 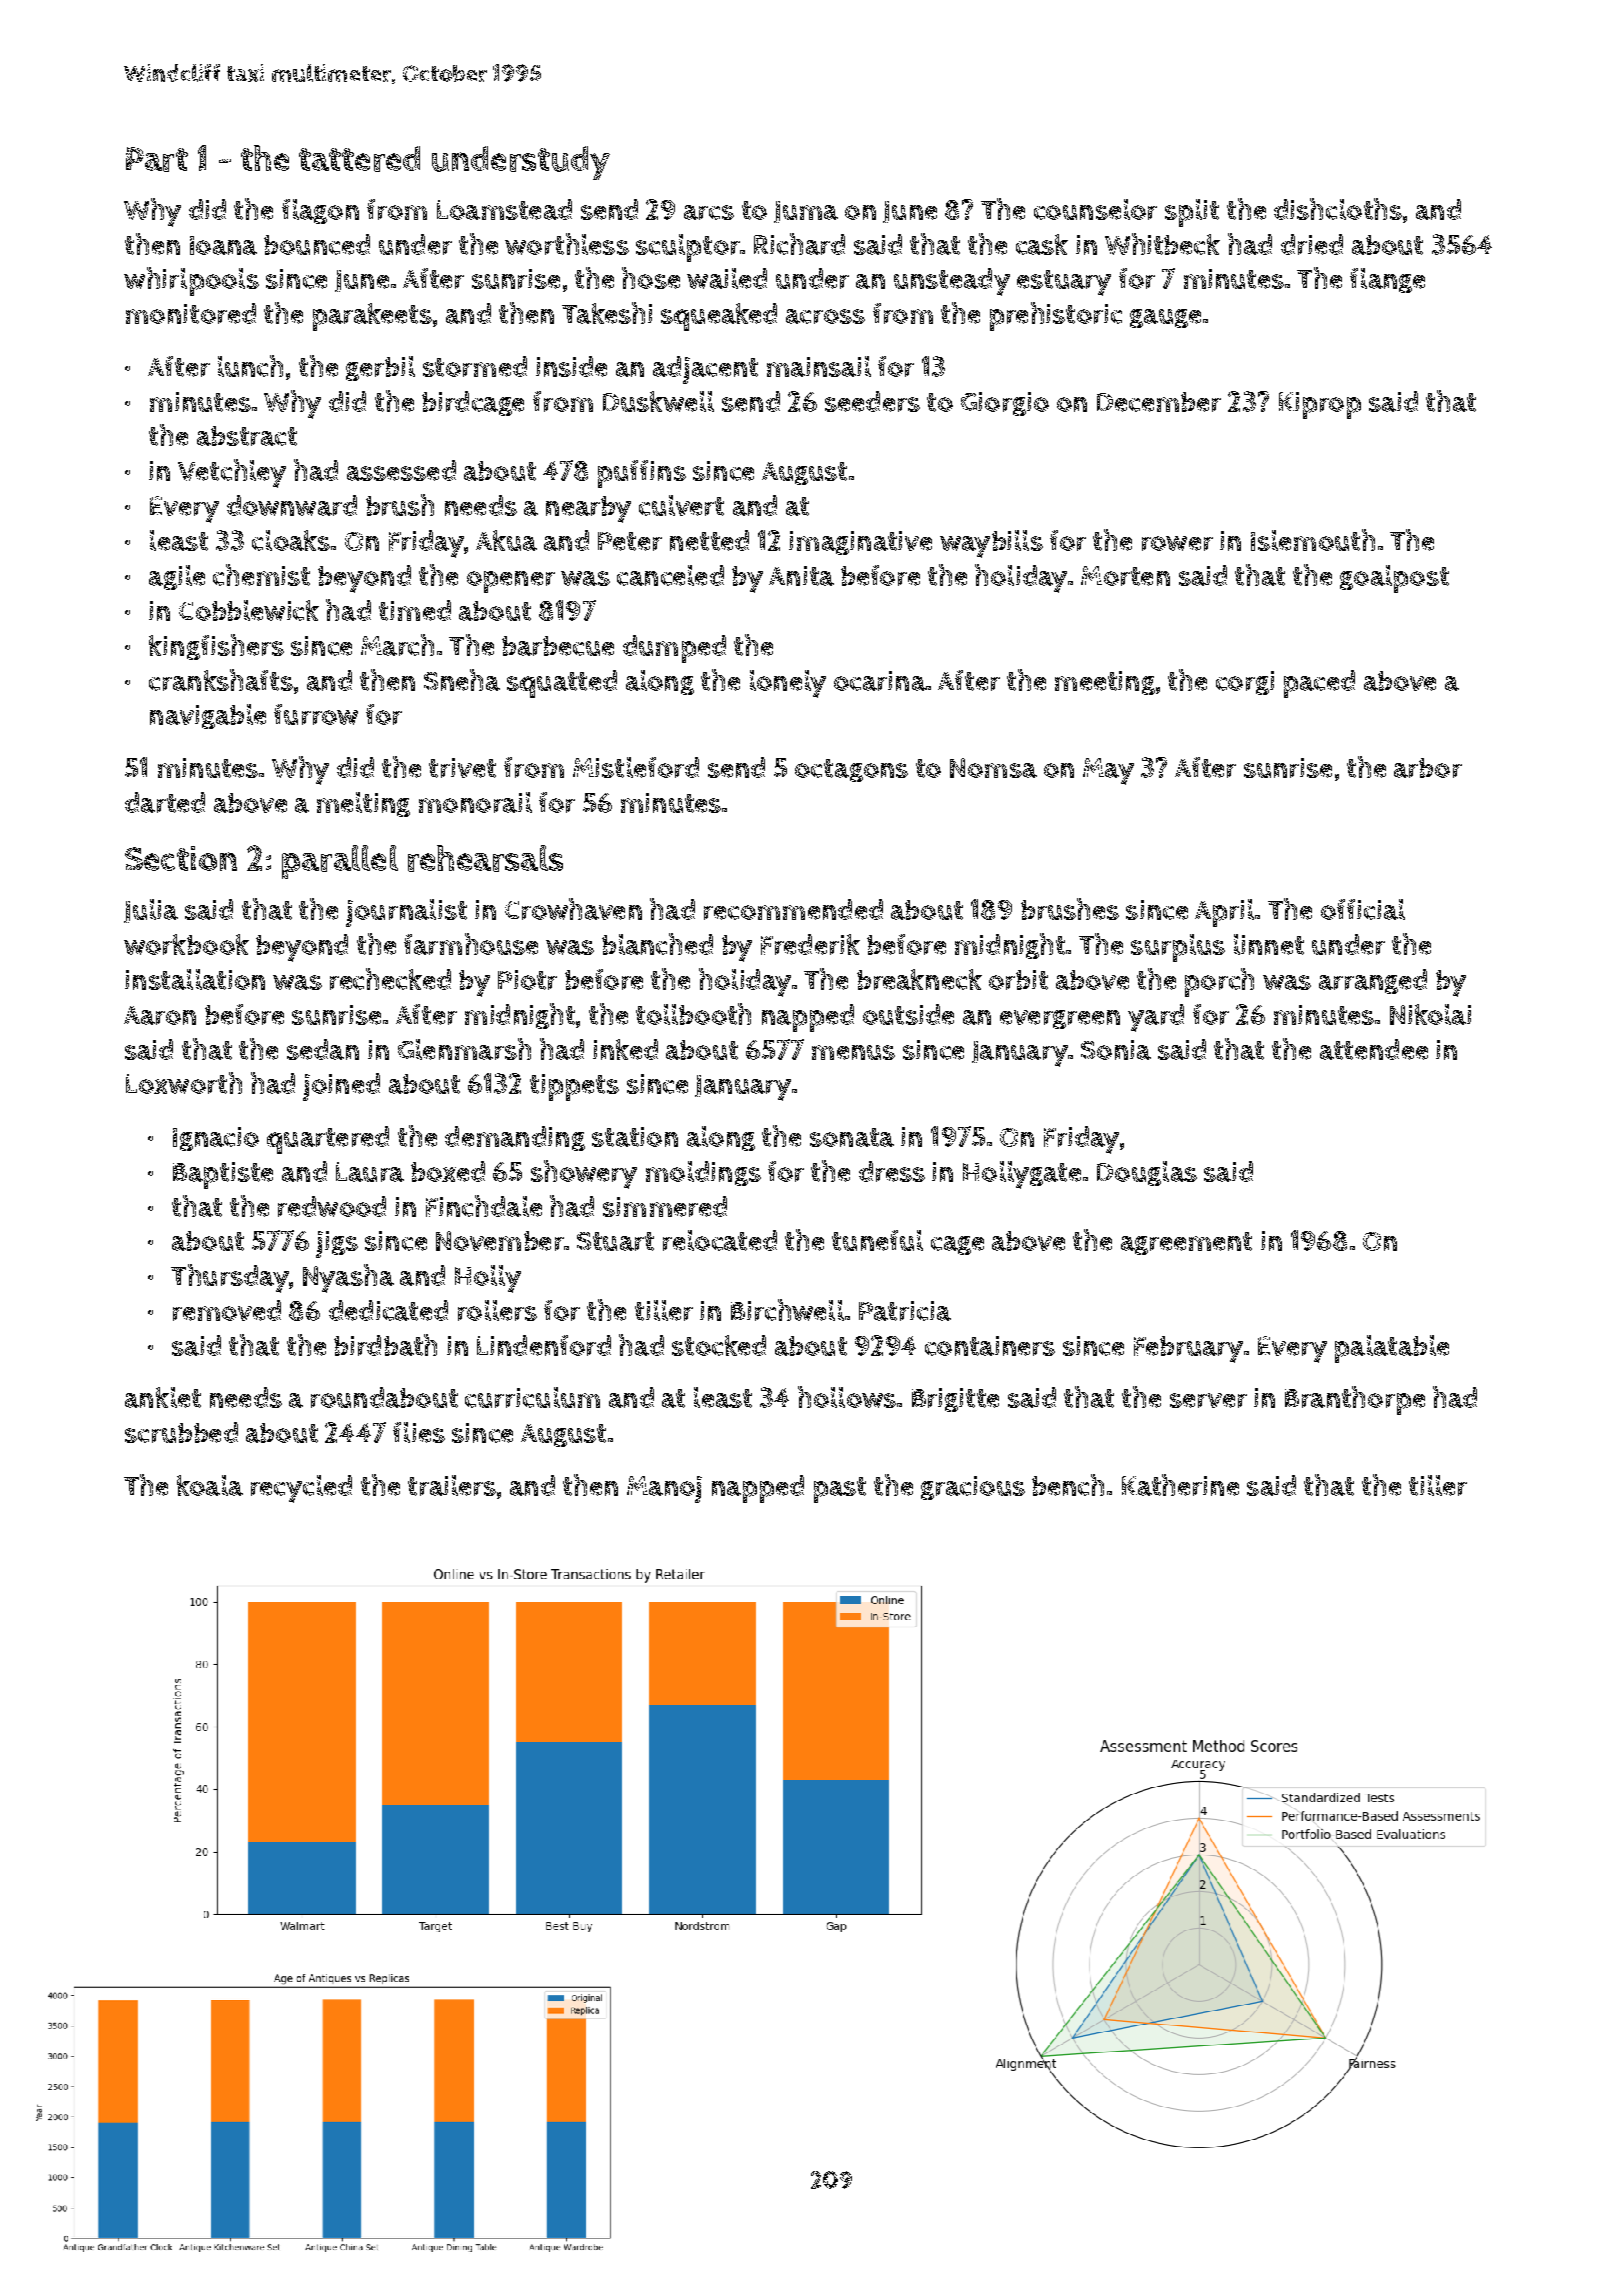 What do you see at coordinates (1428, 768) in the screenshot?
I see `arbor` at bounding box center [1428, 768].
